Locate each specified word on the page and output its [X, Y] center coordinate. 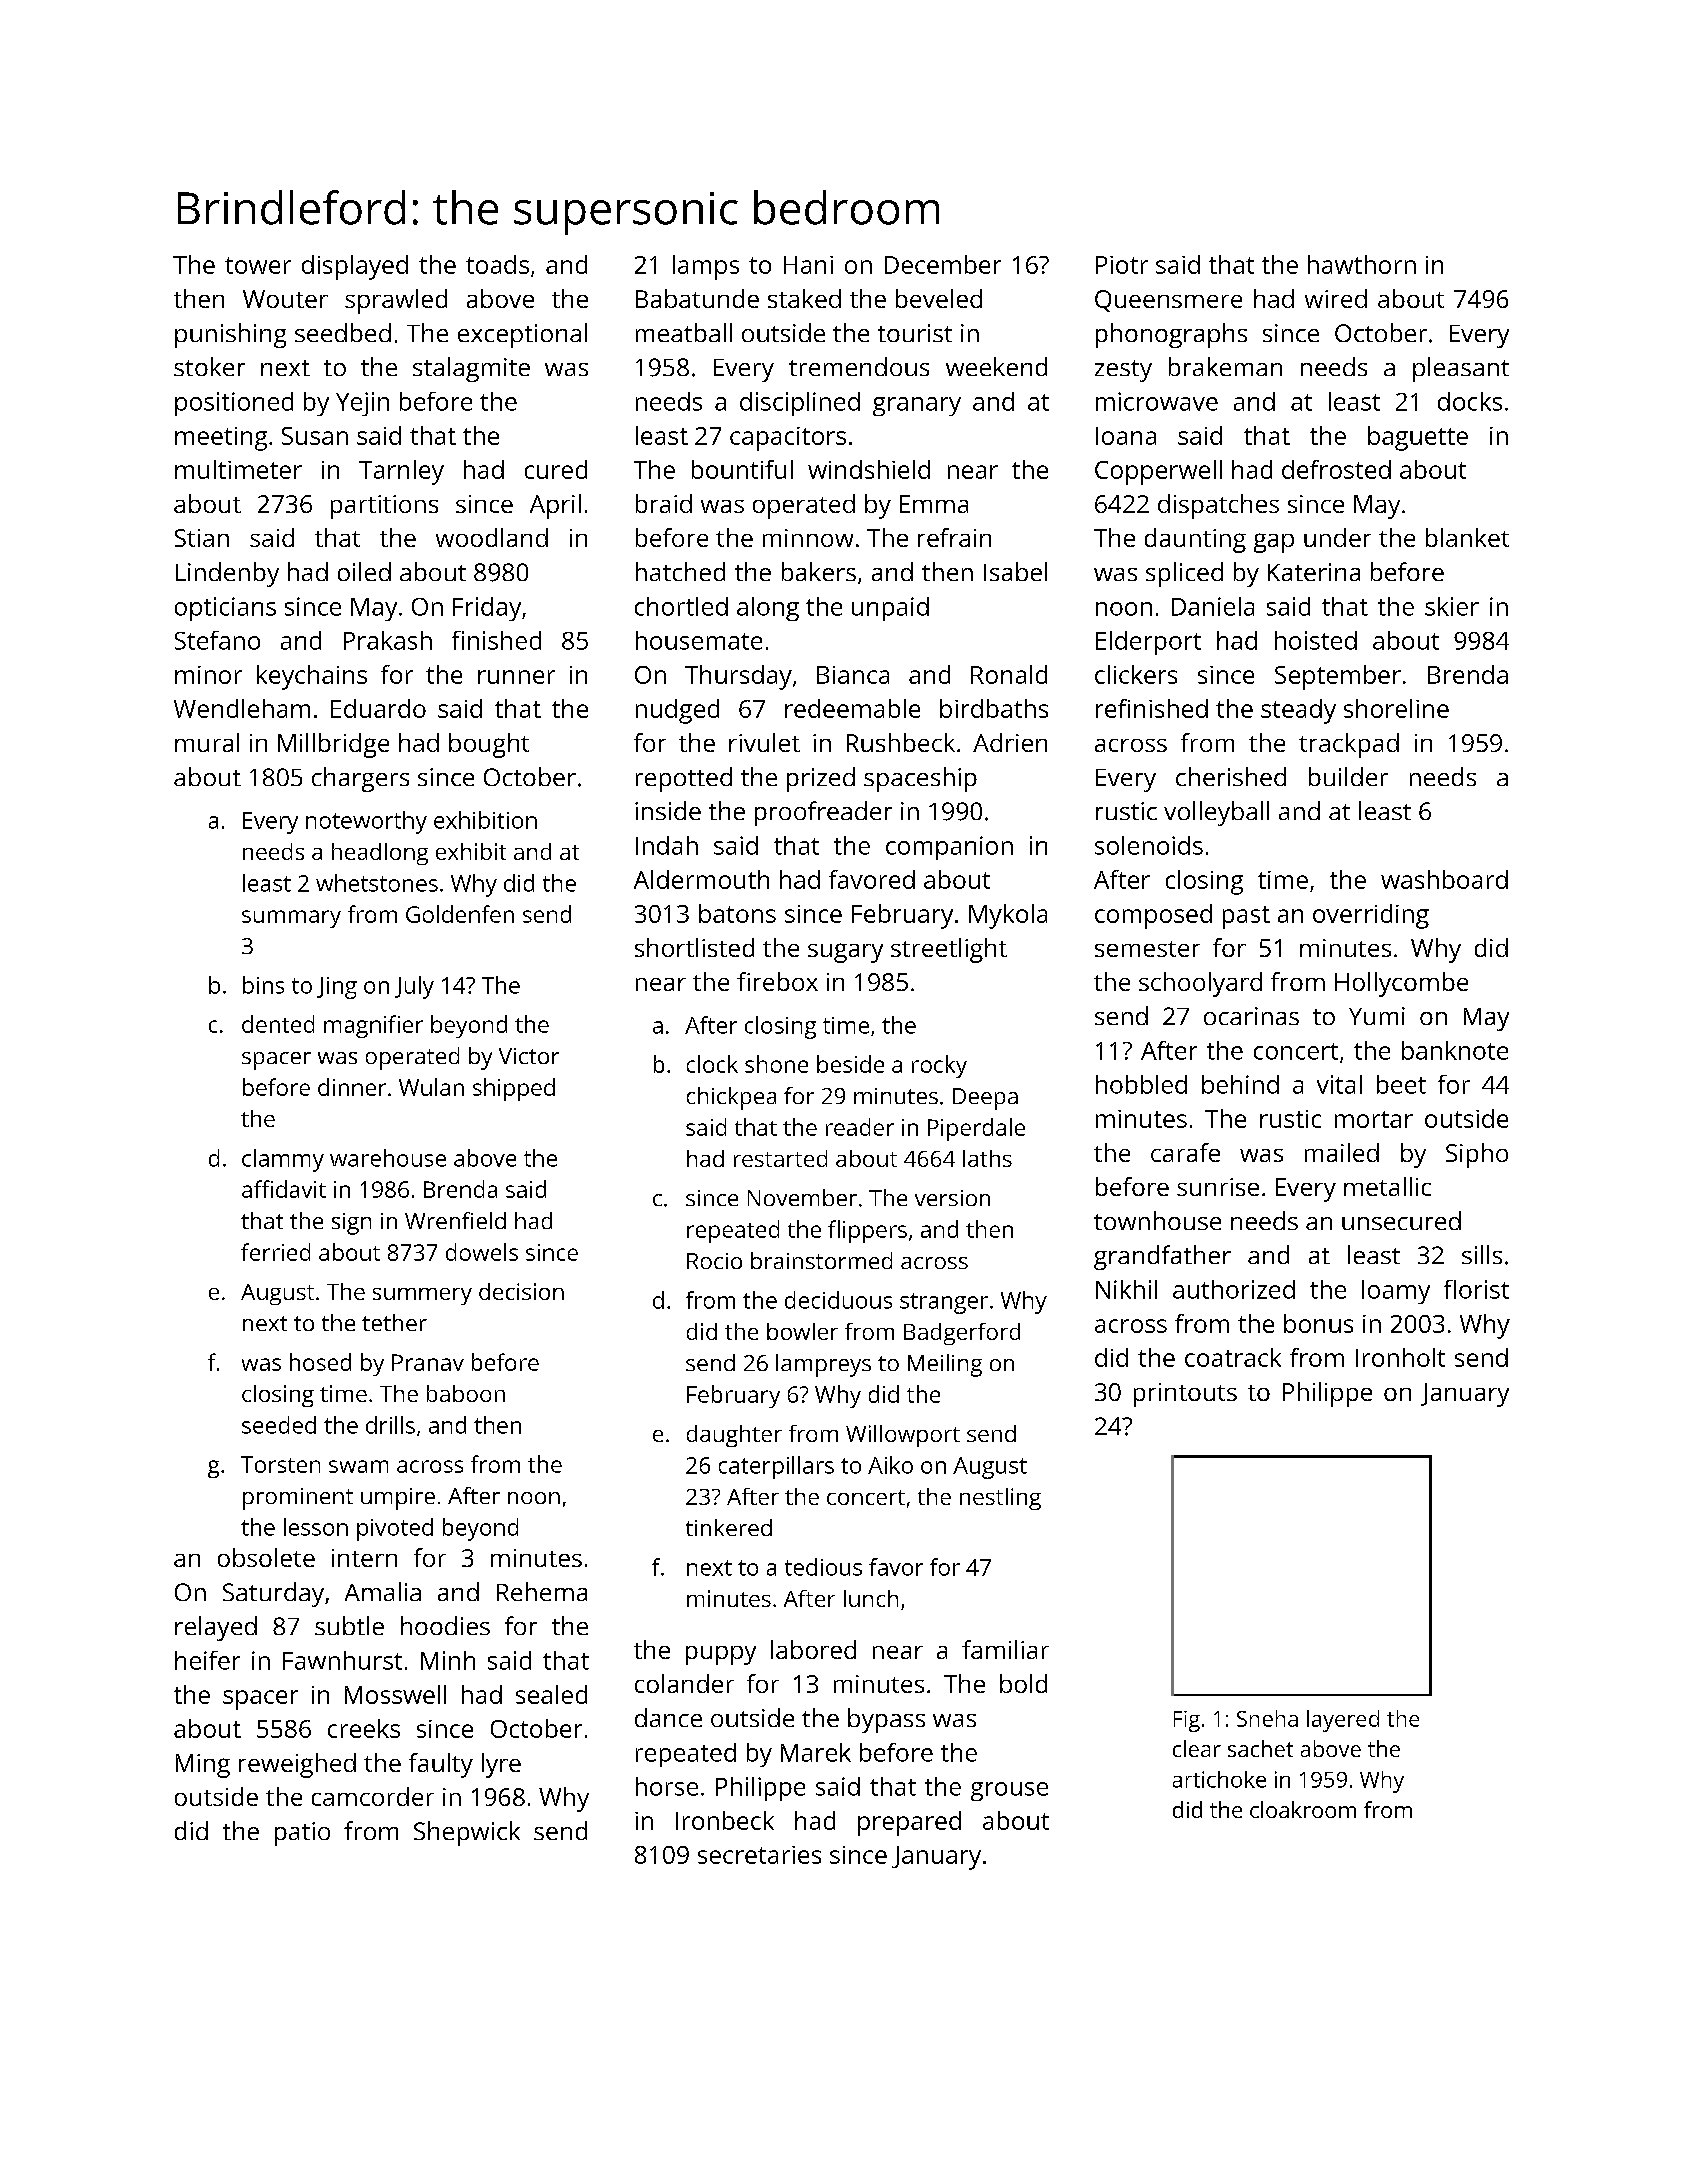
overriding [1371, 916]
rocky [939, 1066]
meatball [684, 332]
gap [1274, 543]
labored [813, 1649]
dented [278, 1024]
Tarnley [401, 472]
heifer [207, 1660]
